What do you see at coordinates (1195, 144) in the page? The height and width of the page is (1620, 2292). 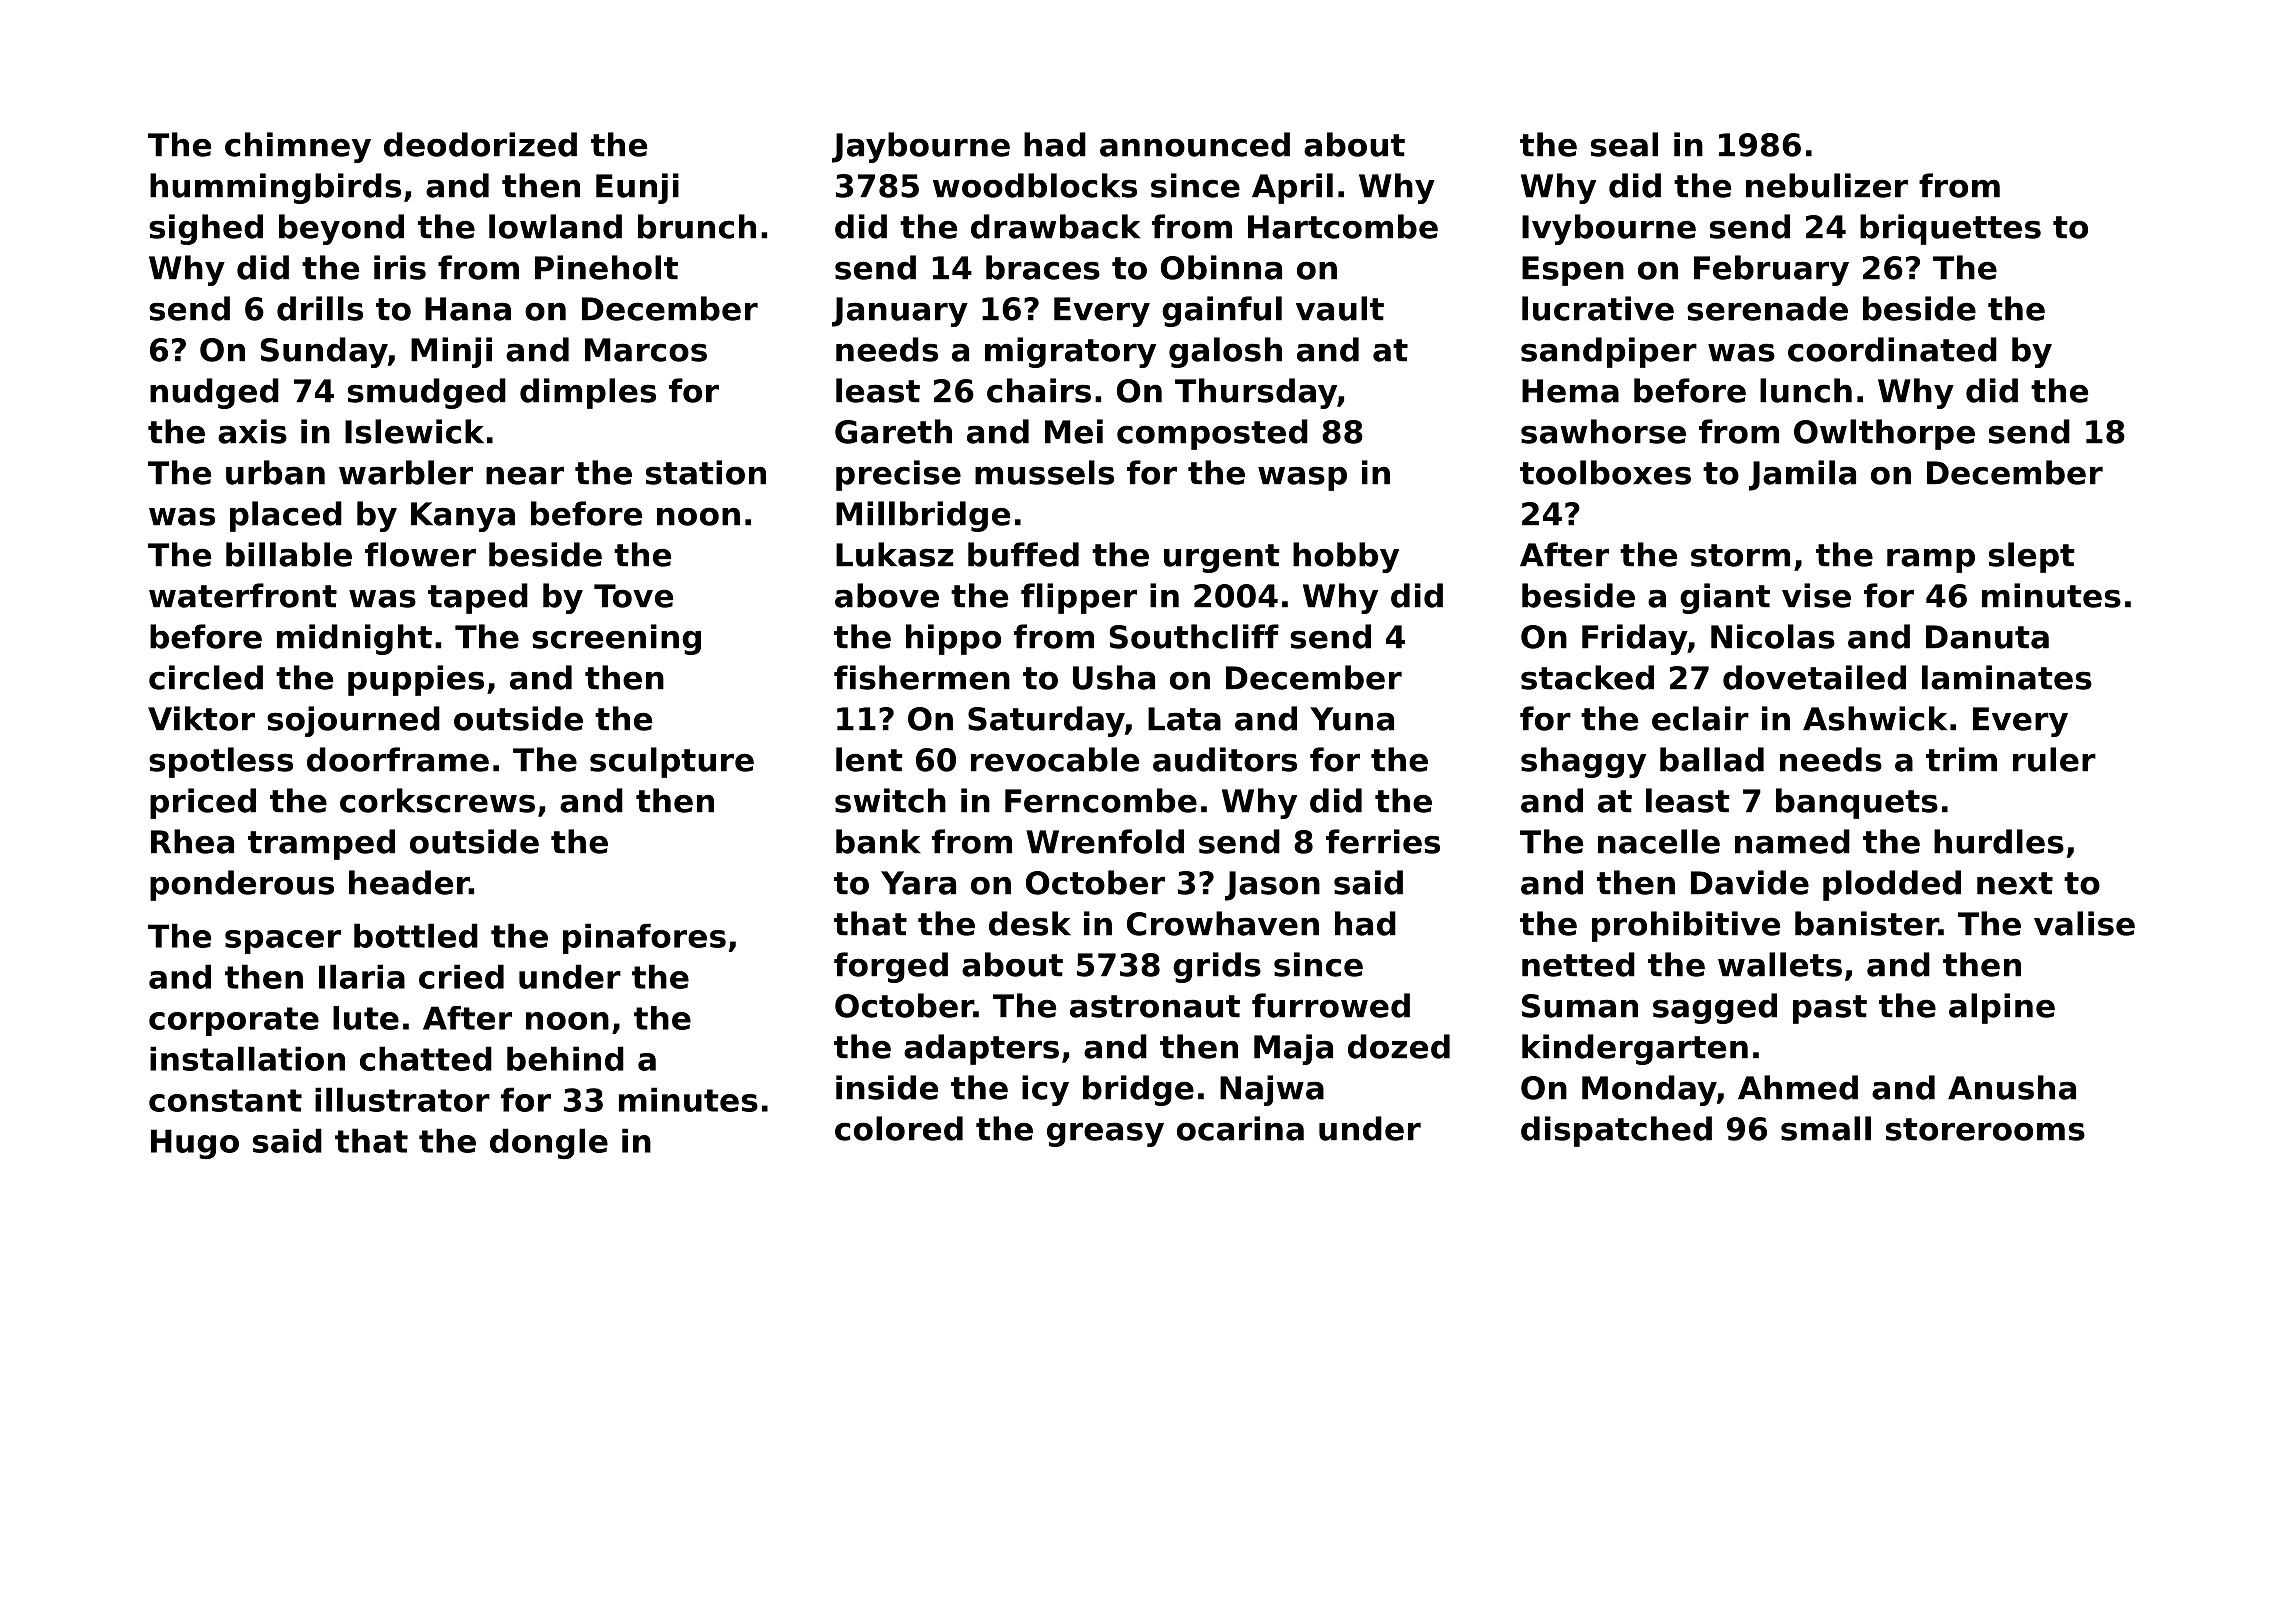 I see `announced` at bounding box center [1195, 144].
